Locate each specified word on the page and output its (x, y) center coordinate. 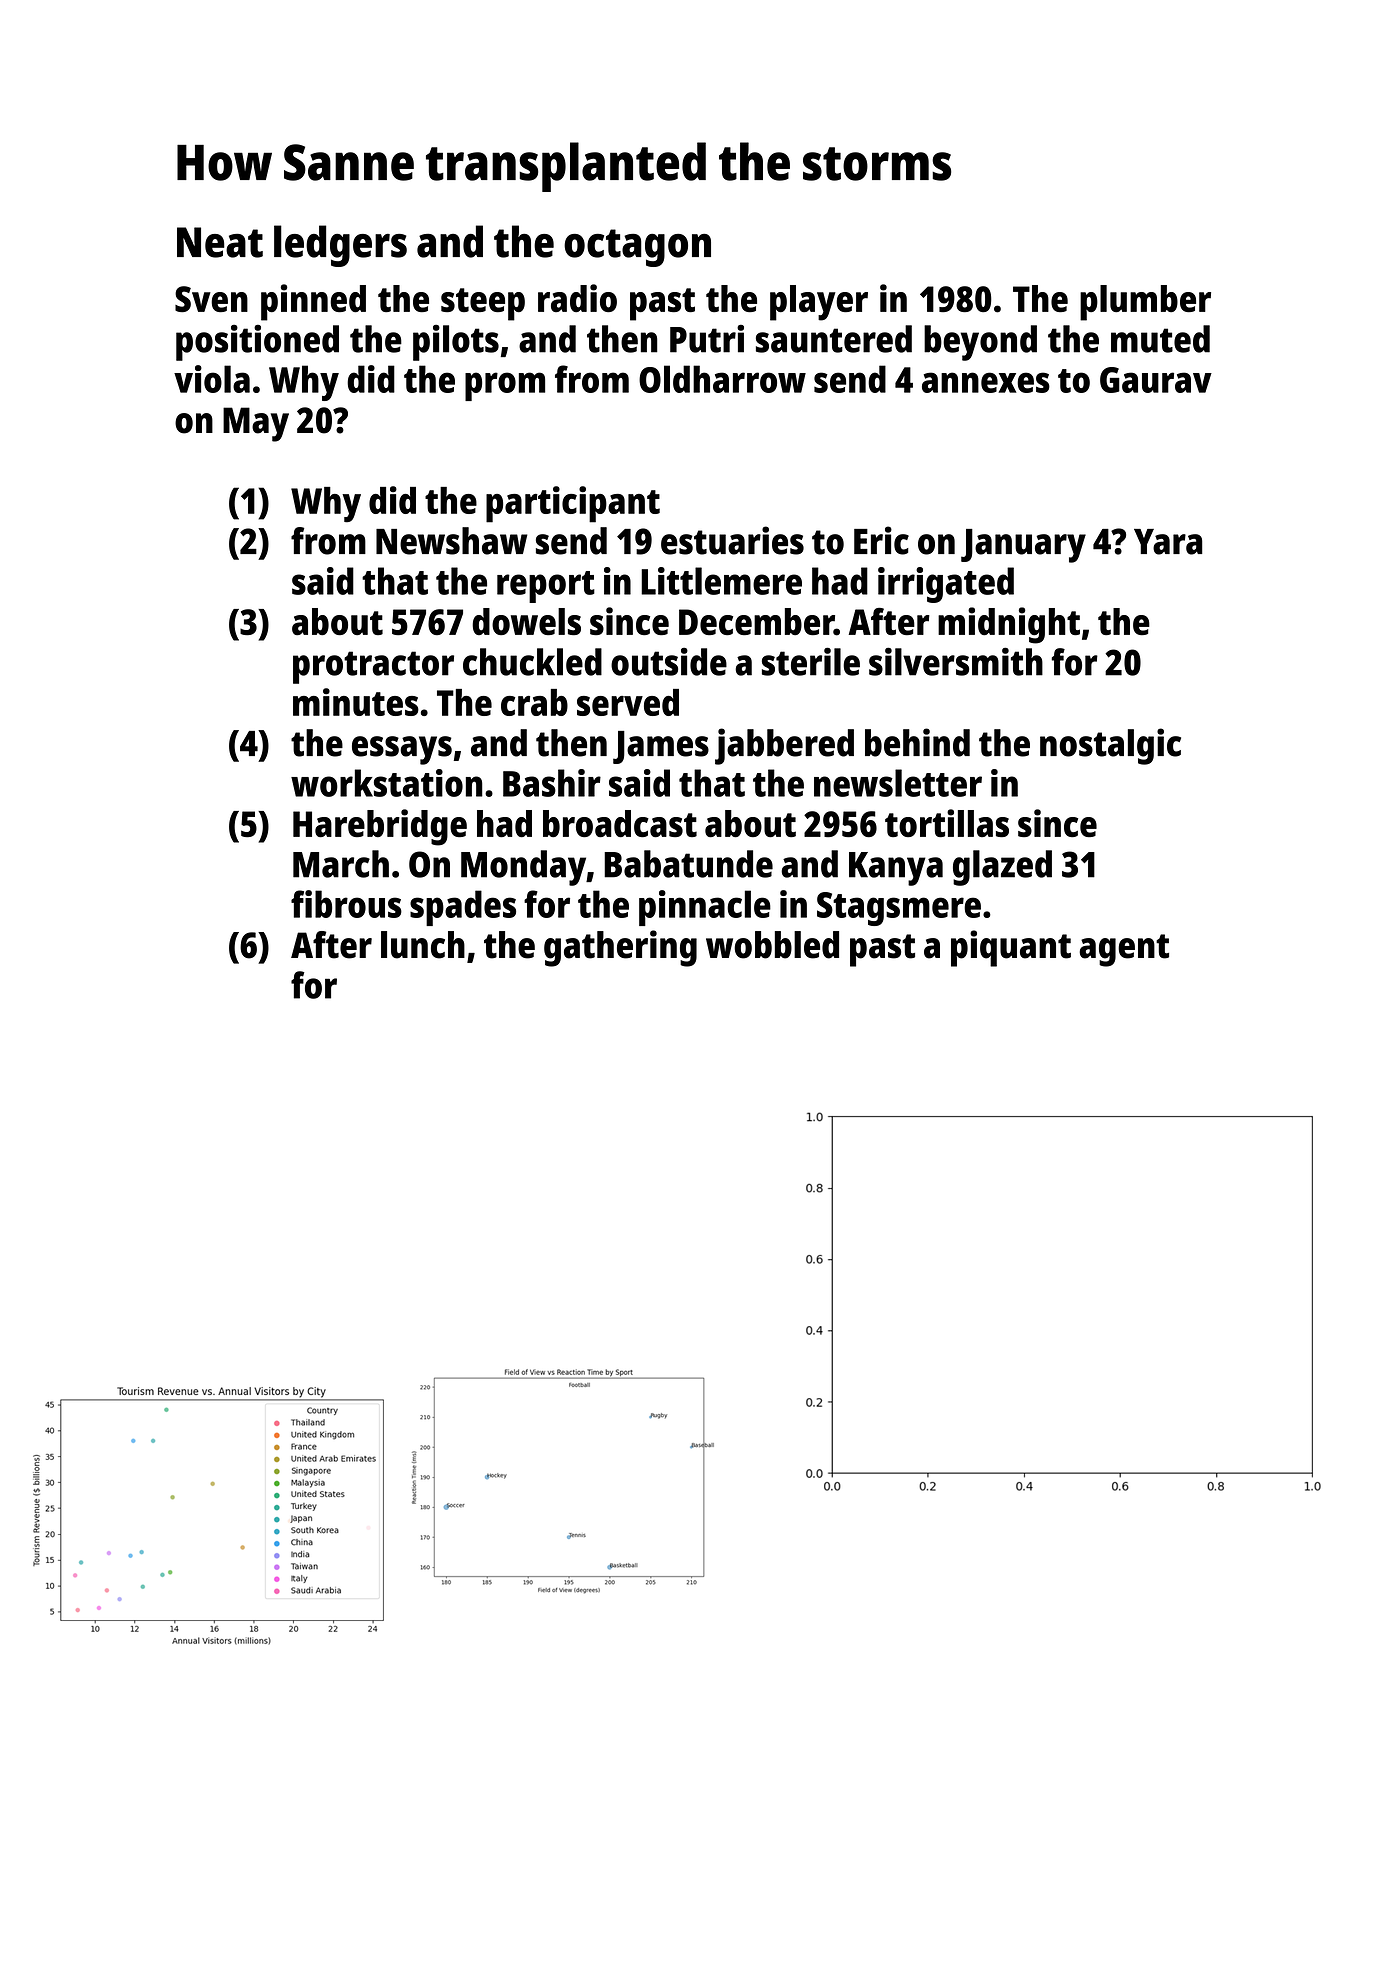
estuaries (732, 540)
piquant (1011, 948)
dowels (526, 621)
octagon (637, 248)
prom (505, 386)
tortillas (947, 823)
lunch (423, 945)
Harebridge (380, 827)
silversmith (956, 661)
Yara (1168, 542)
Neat (220, 242)
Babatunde (688, 864)
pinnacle (705, 908)
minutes (356, 702)
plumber (1145, 303)
